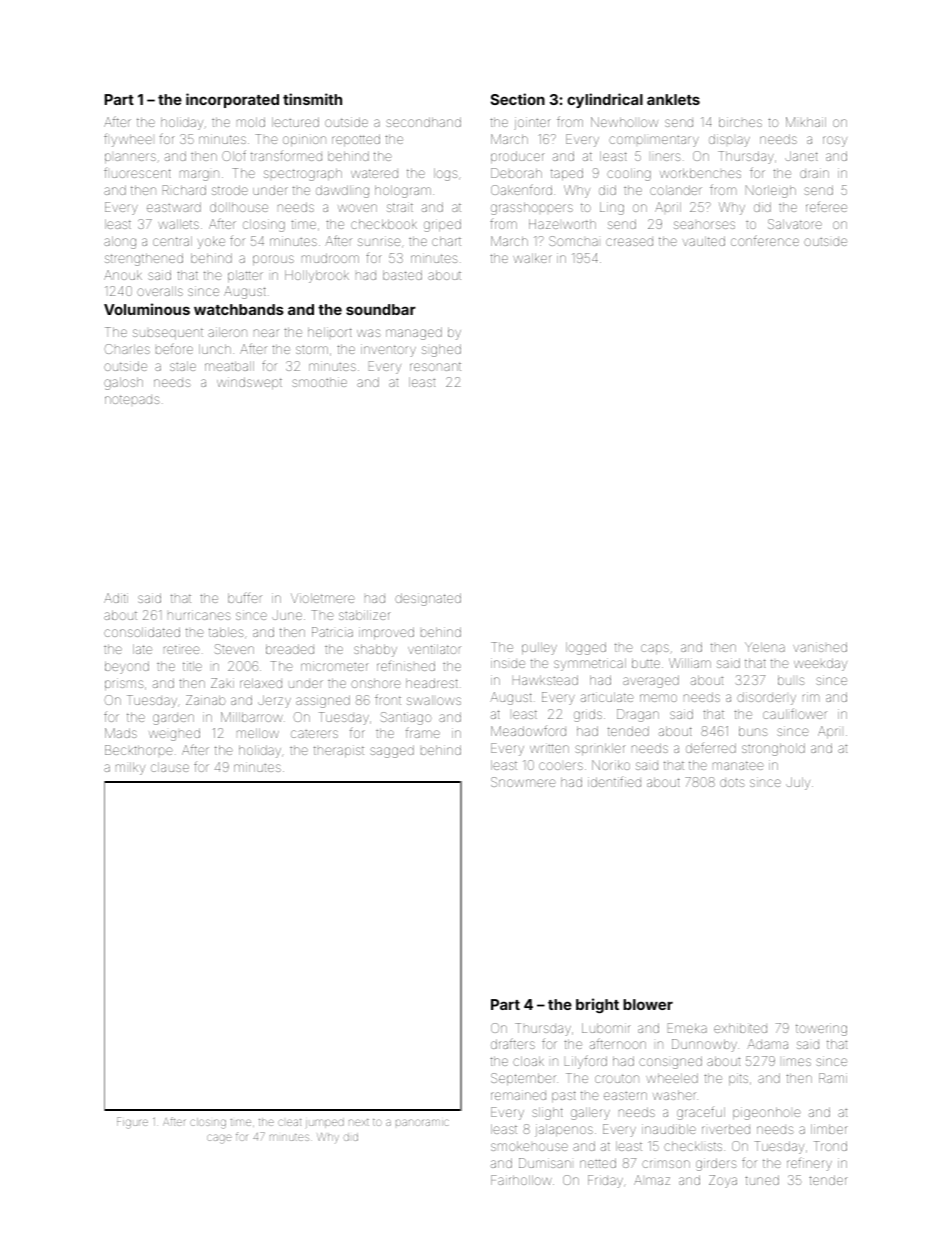 This document has width=952, height=1233. Describe the element at coordinates (704, 241) in the document. I see `vaulted` at that location.
